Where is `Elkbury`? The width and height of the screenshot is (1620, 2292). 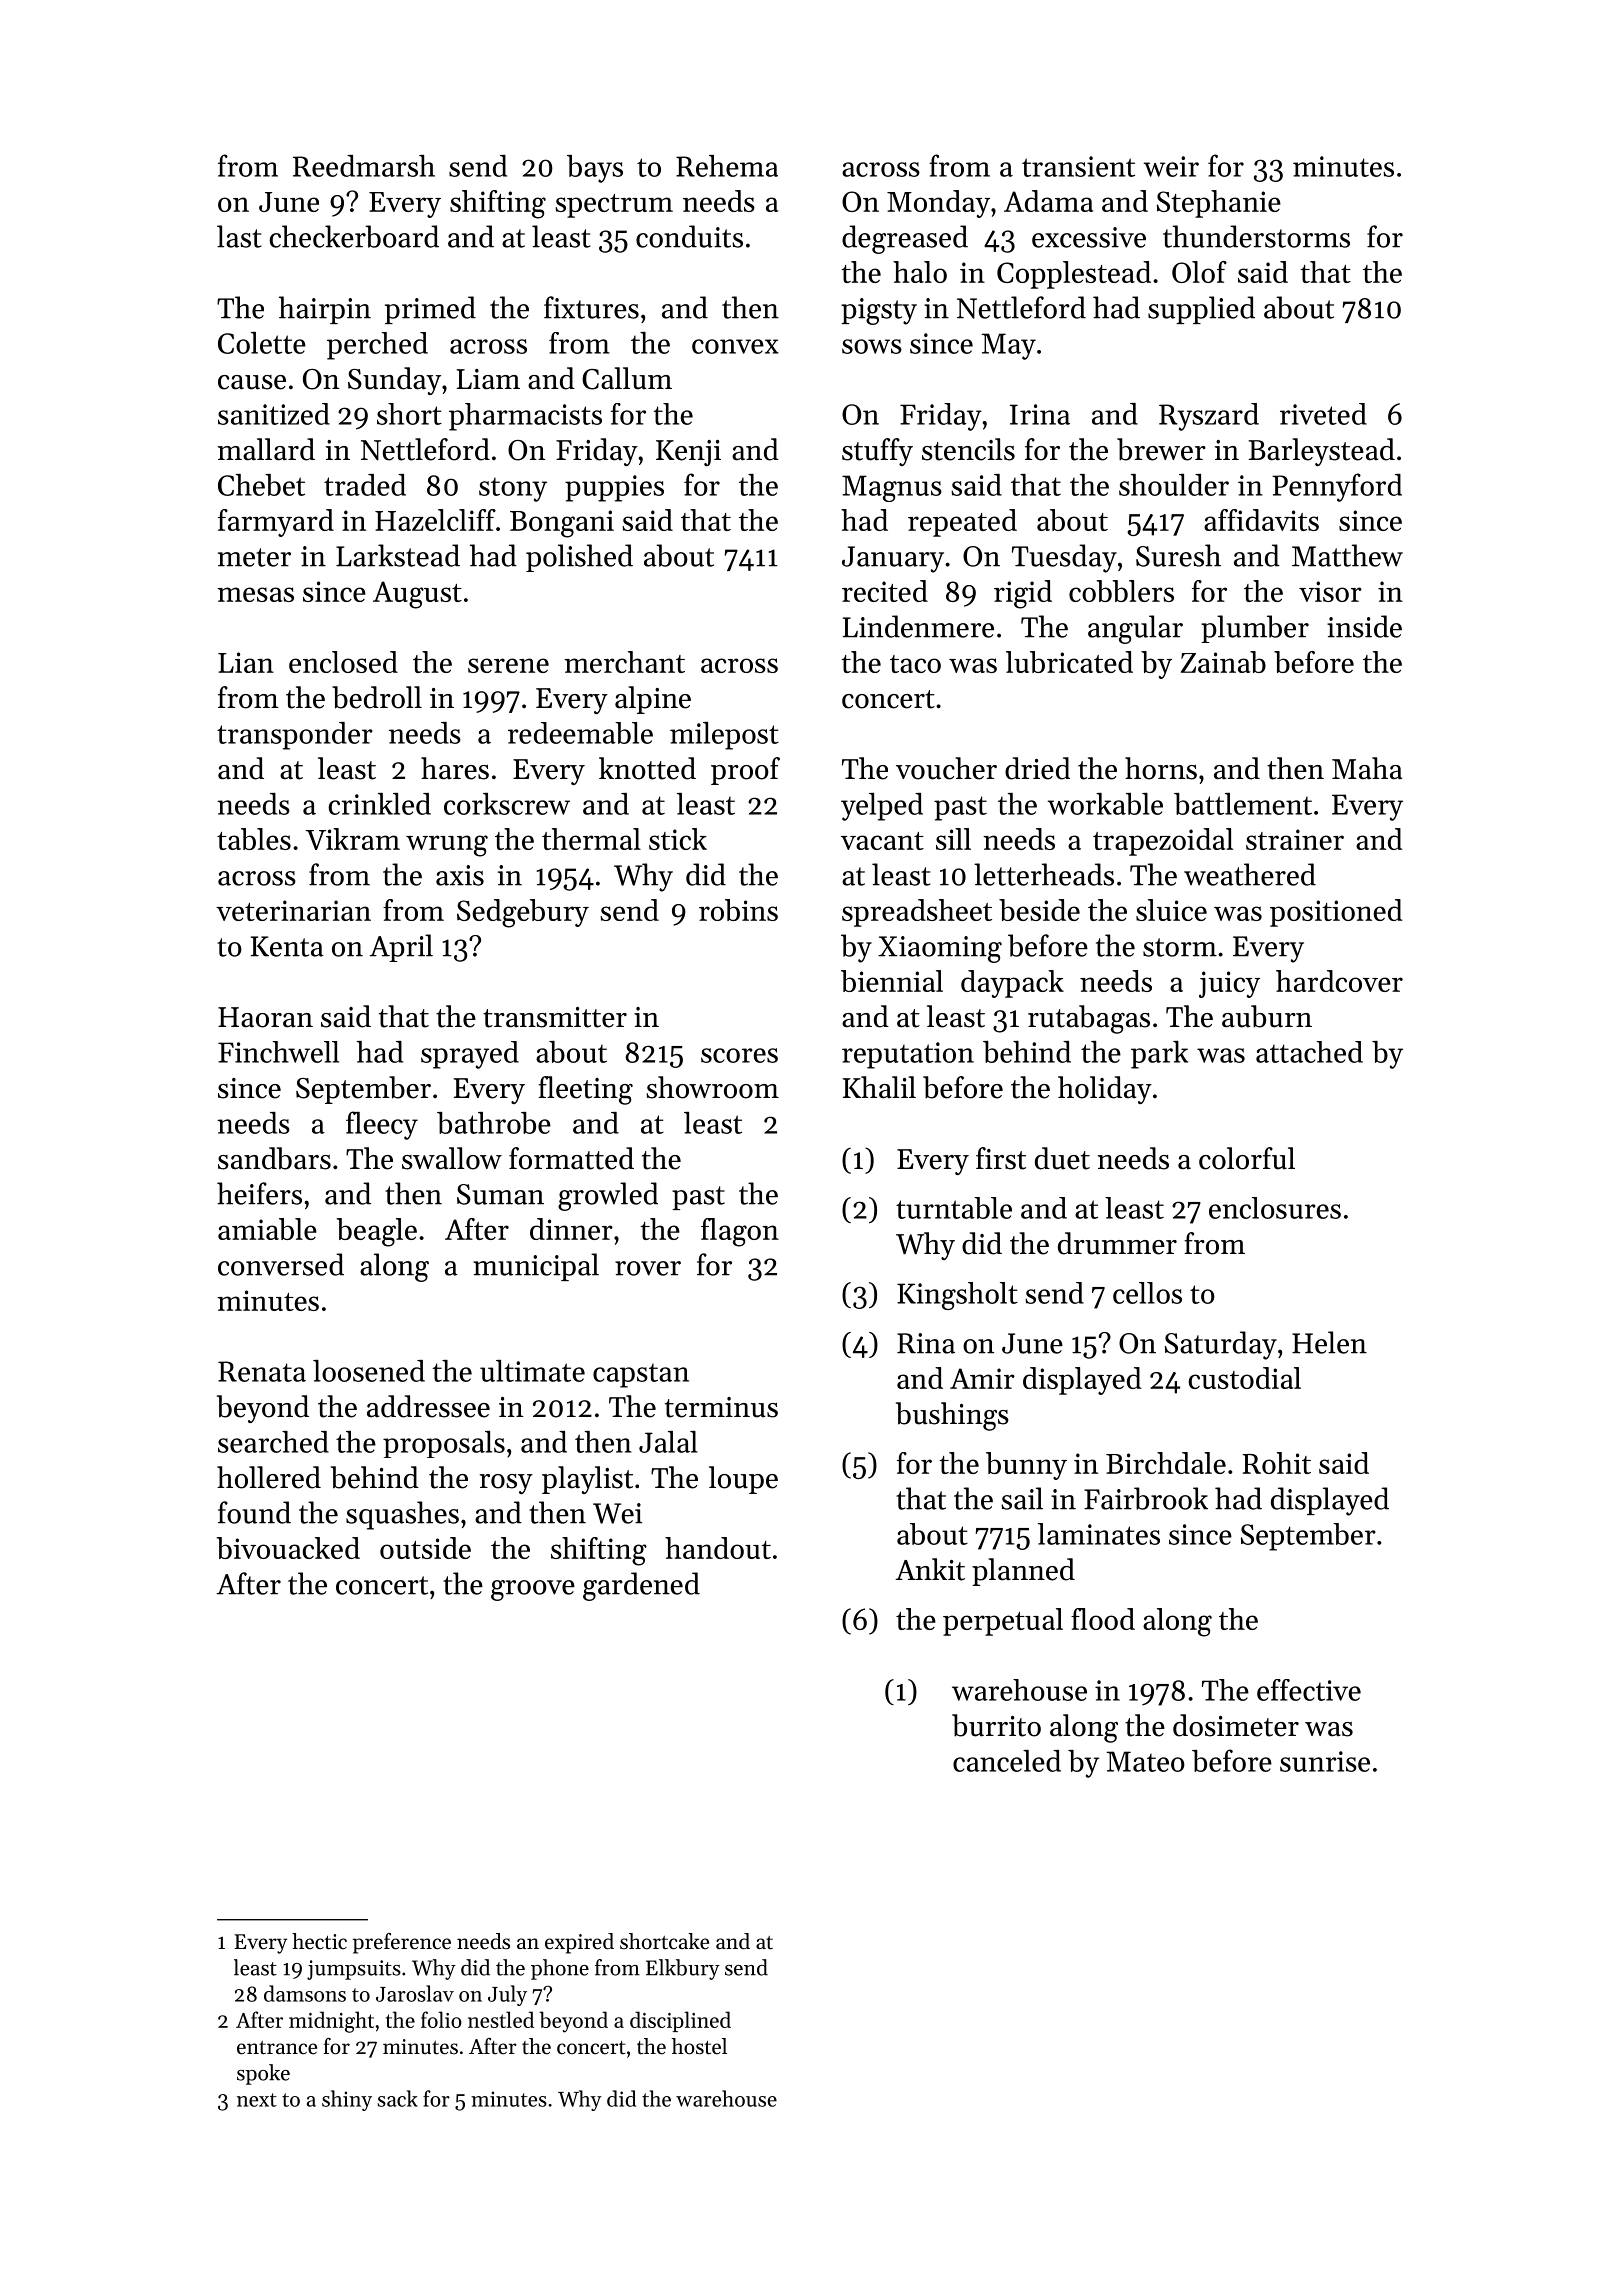 Elkbury is located at coordinates (683, 1969).
